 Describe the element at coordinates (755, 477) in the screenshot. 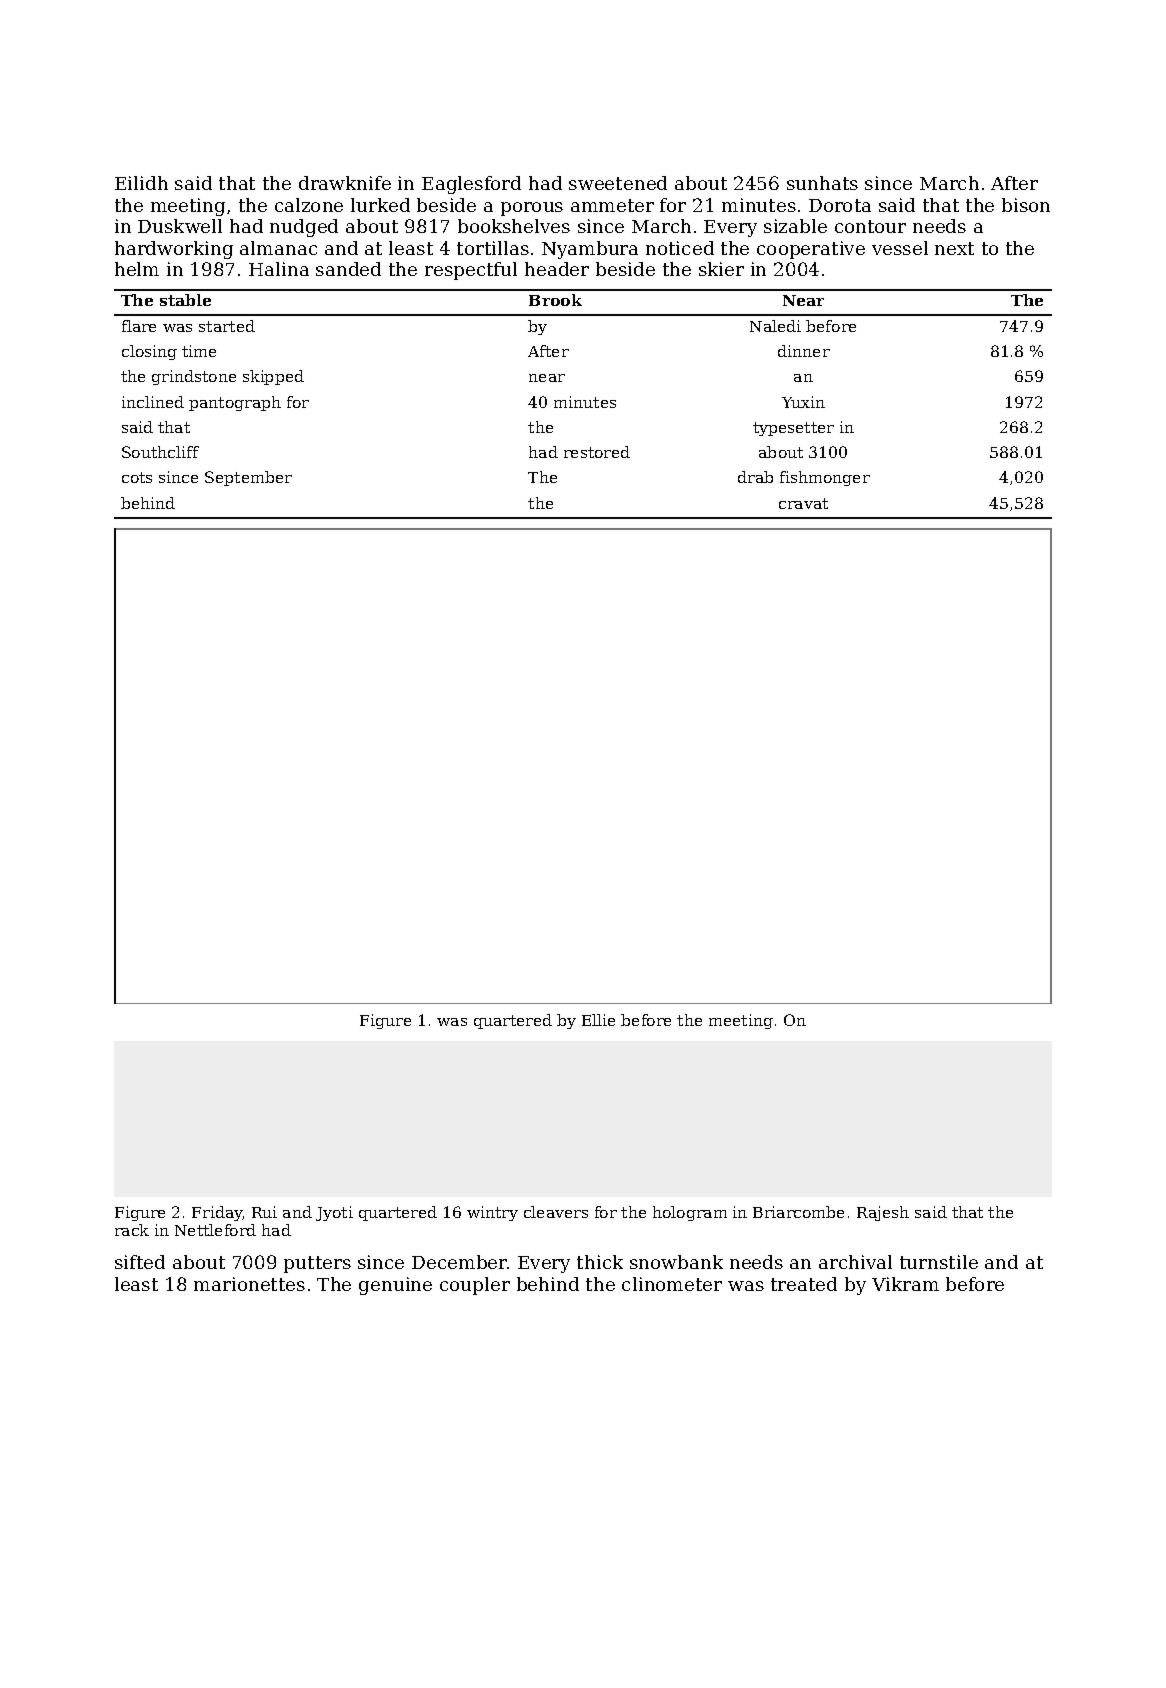

I see `drab` at that location.
